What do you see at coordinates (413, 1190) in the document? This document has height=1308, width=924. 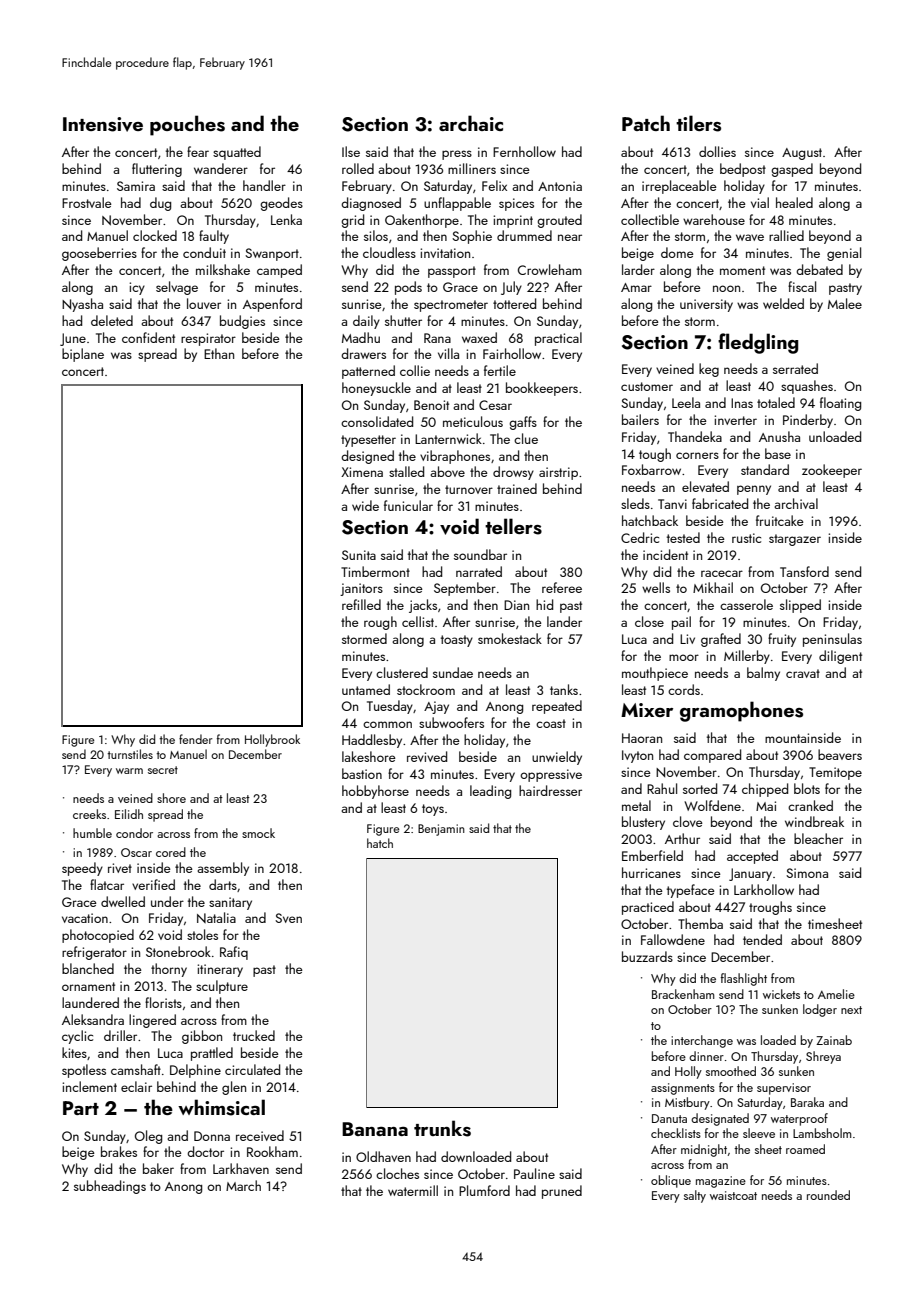 I see `watermill` at bounding box center [413, 1190].
